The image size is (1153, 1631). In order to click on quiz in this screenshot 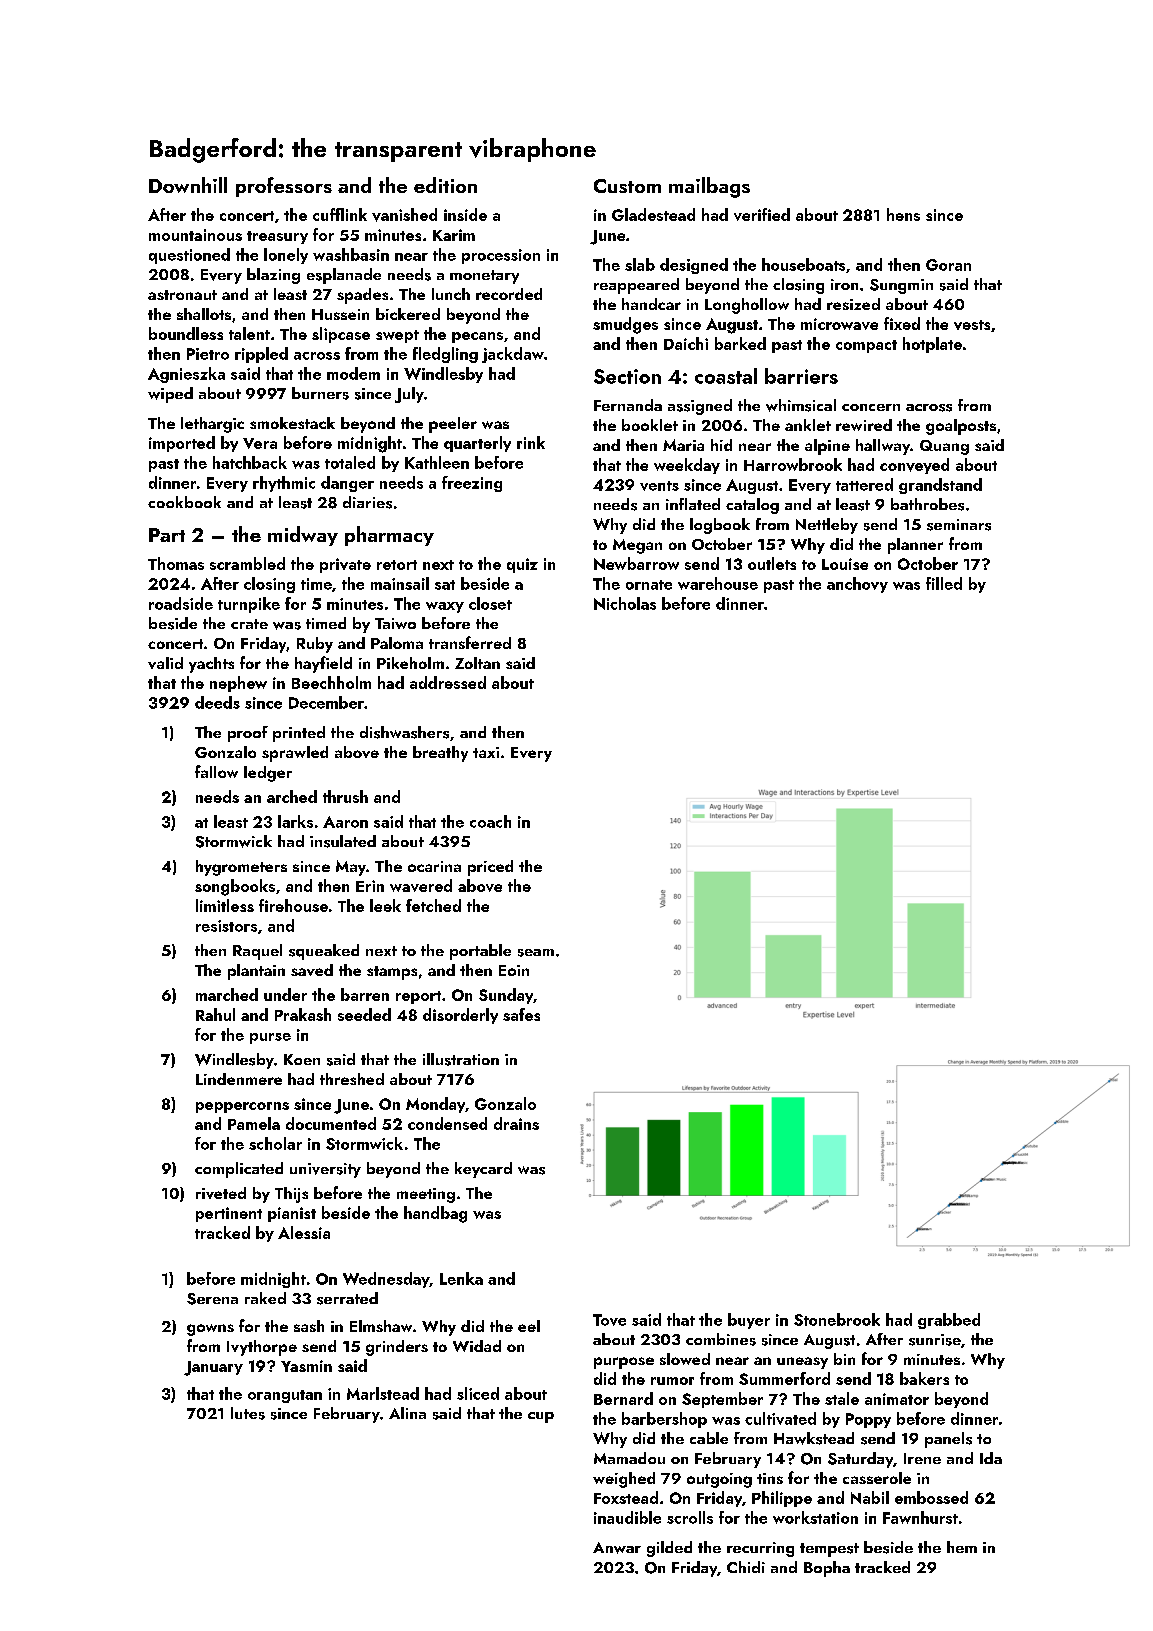, I will do `click(522, 565)`.
